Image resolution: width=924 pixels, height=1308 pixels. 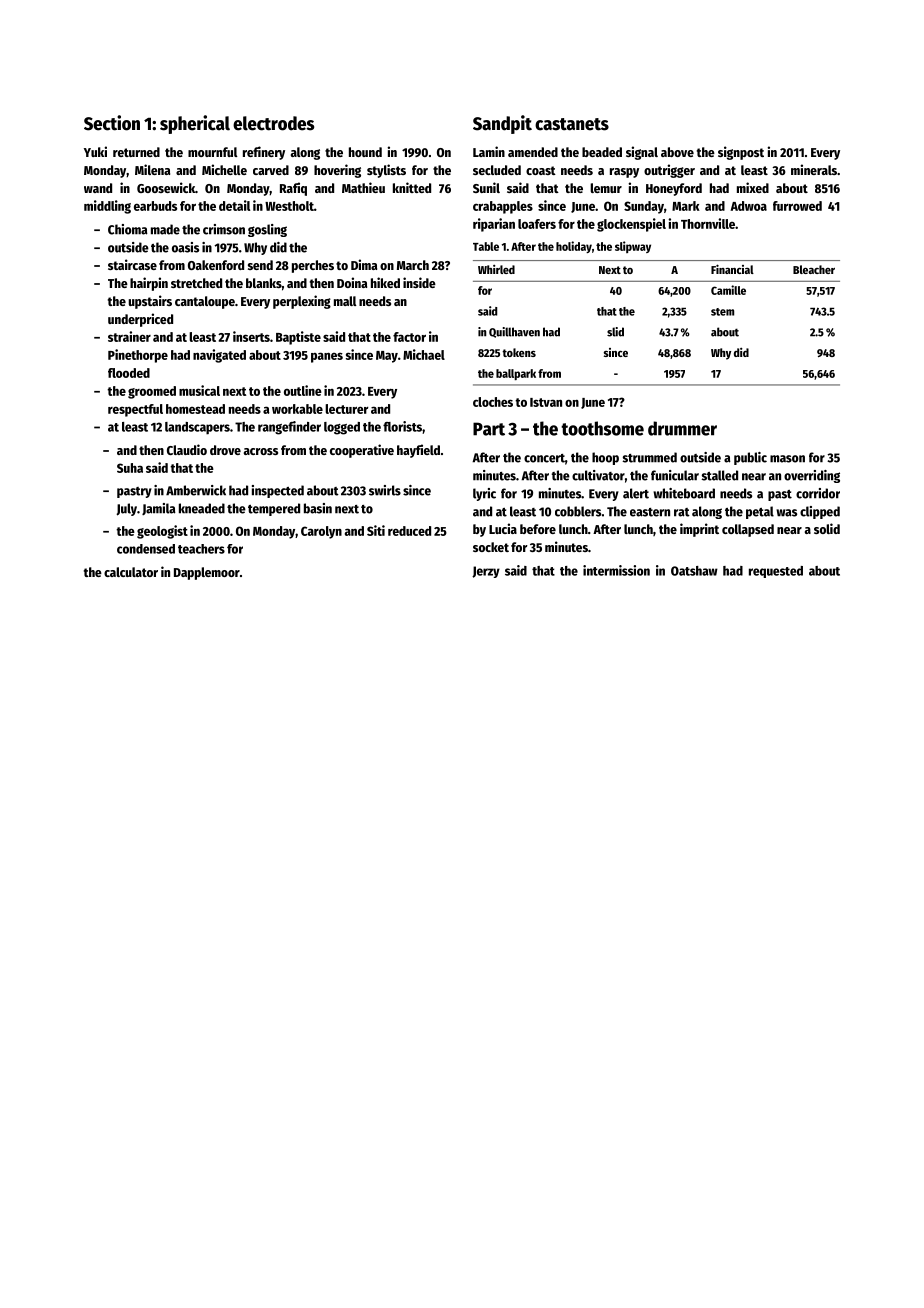 What do you see at coordinates (814, 269) in the screenshot?
I see `Bleacher` at bounding box center [814, 269].
